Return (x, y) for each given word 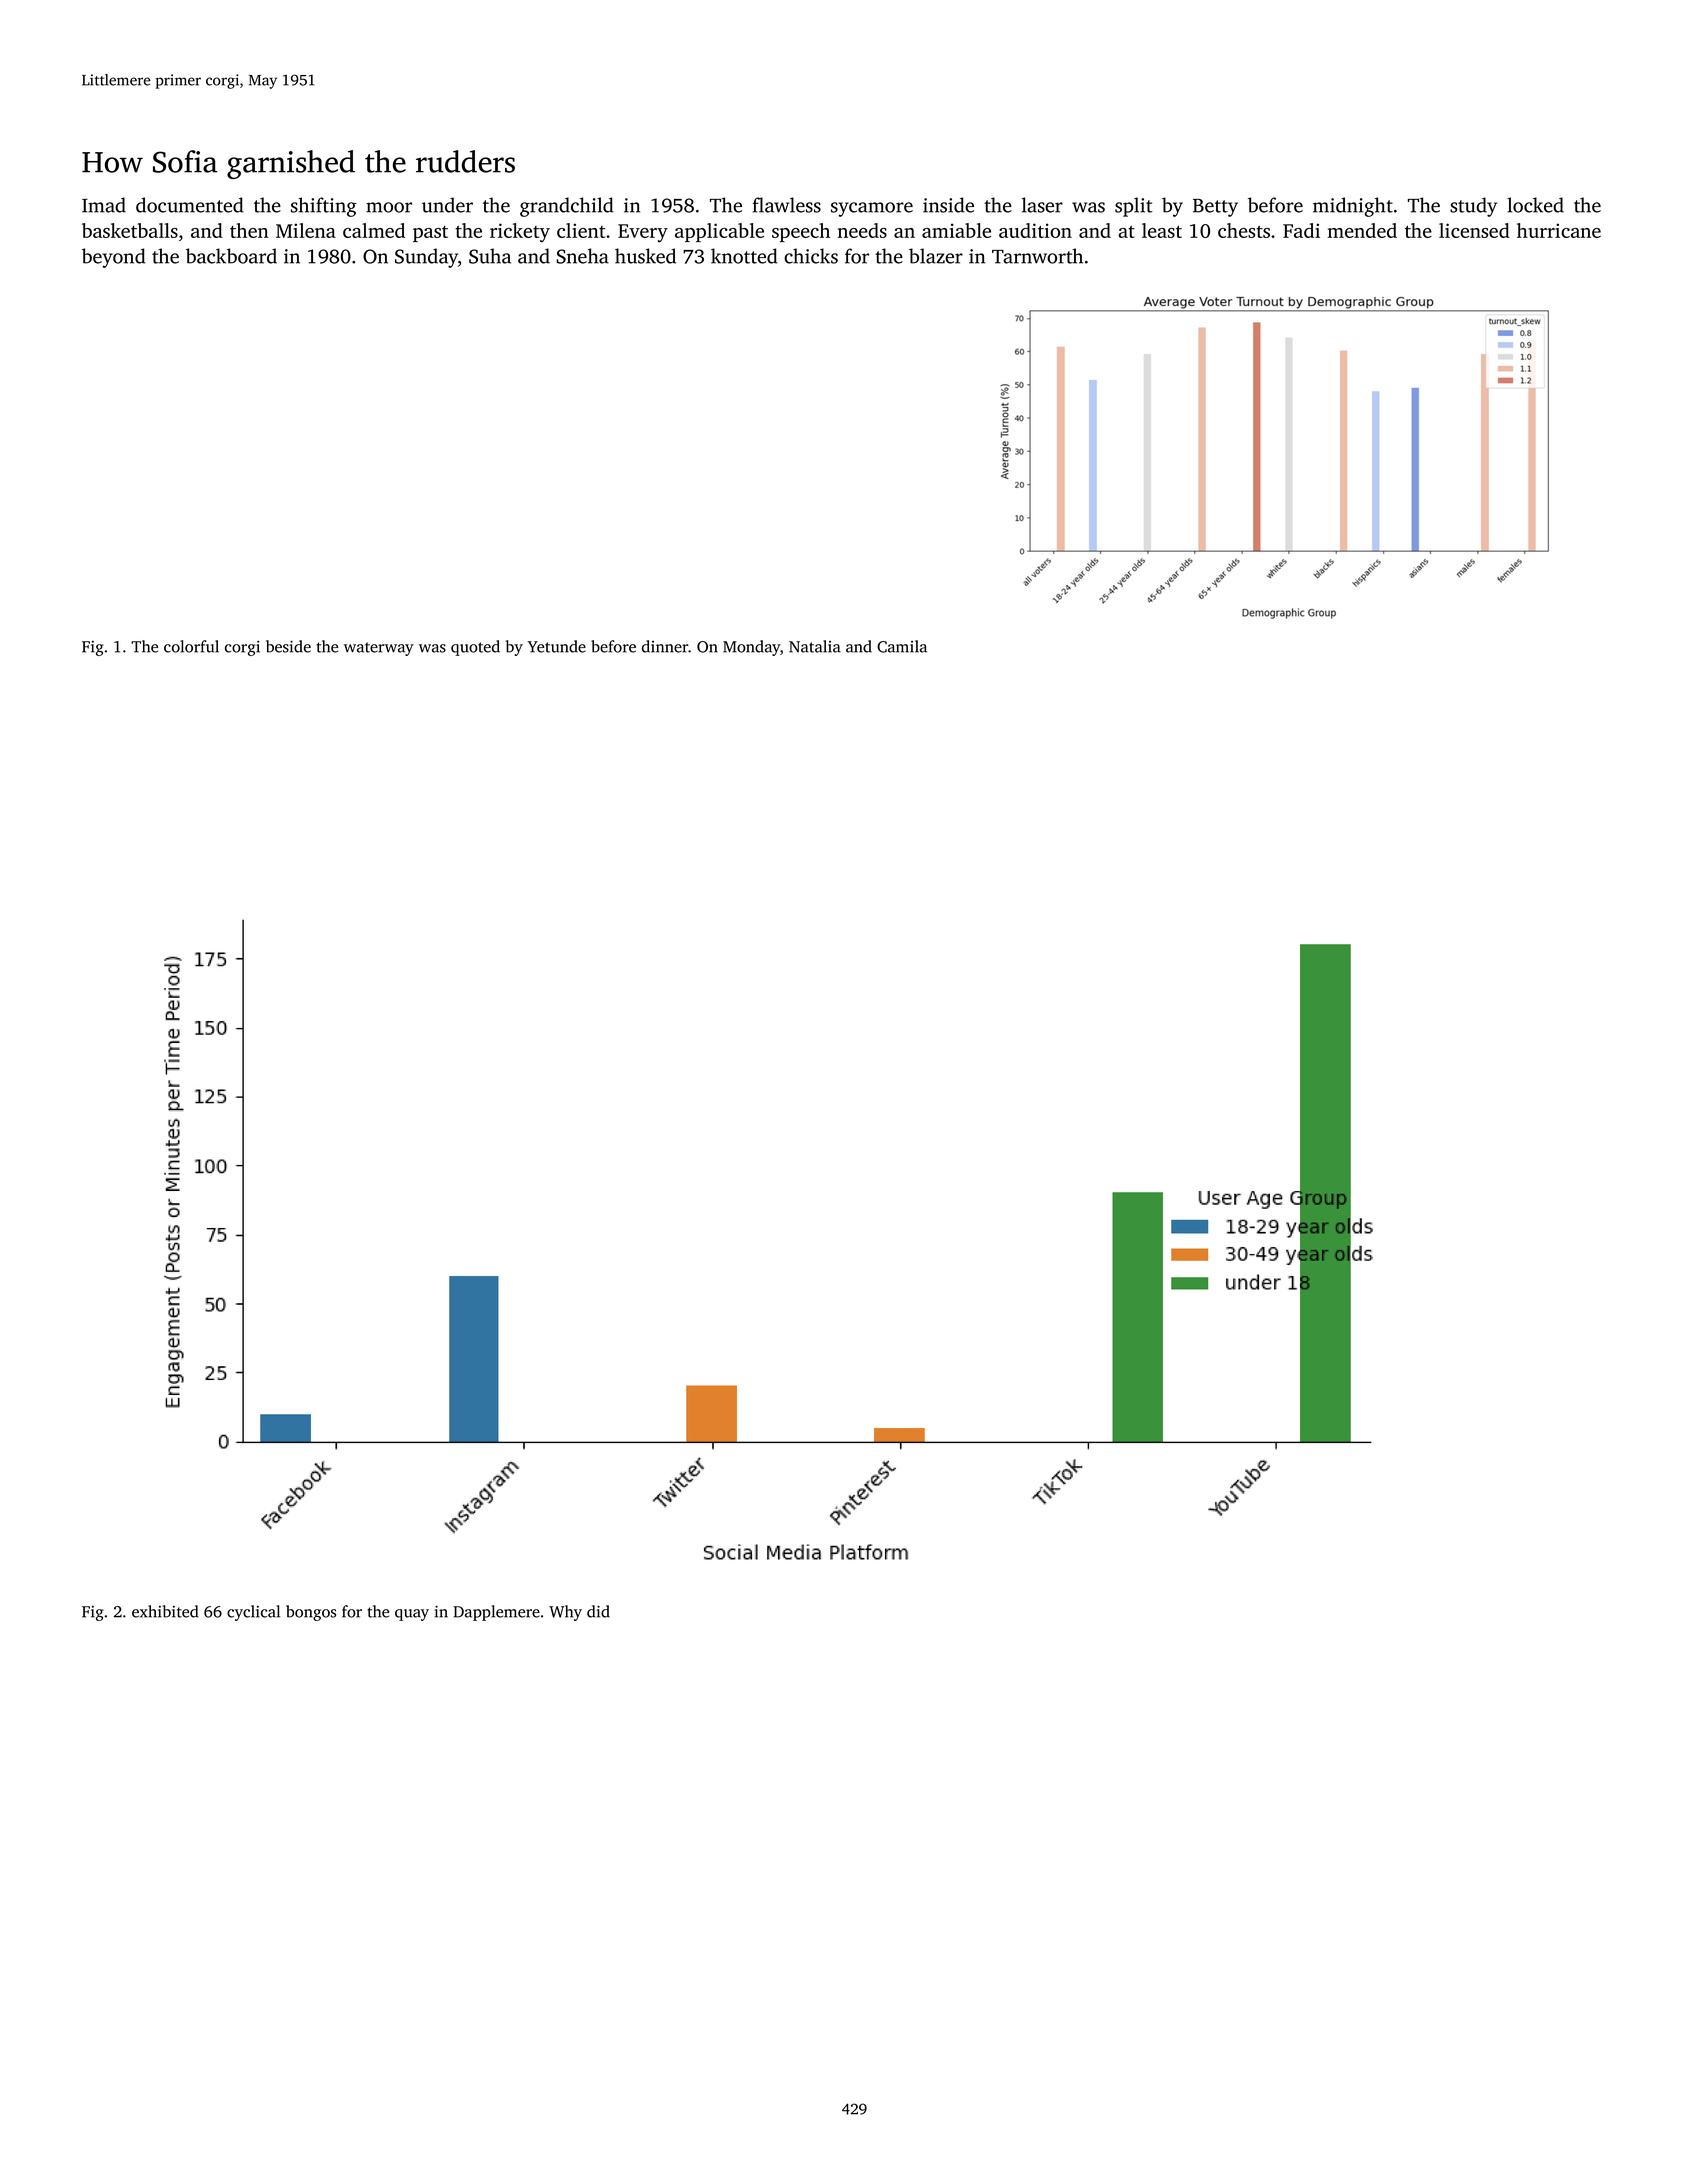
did (598, 1611)
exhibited (165, 1611)
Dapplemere (496, 1613)
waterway (379, 649)
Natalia (814, 646)
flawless (787, 205)
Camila (902, 646)
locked (1535, 205)
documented (190, 205)
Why (565, 1613)
